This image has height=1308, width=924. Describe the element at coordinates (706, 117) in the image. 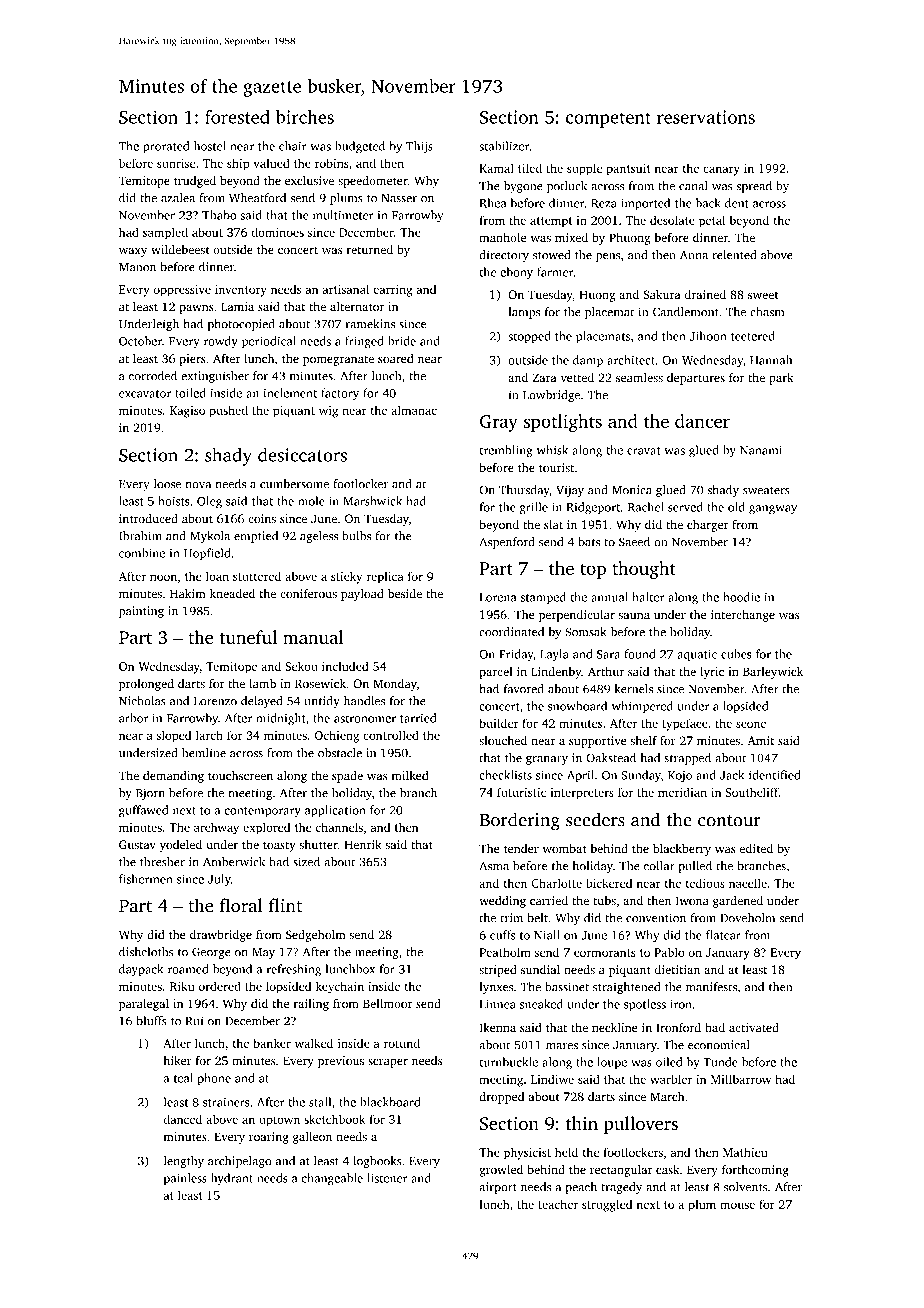

I see `reservations` at that location.
